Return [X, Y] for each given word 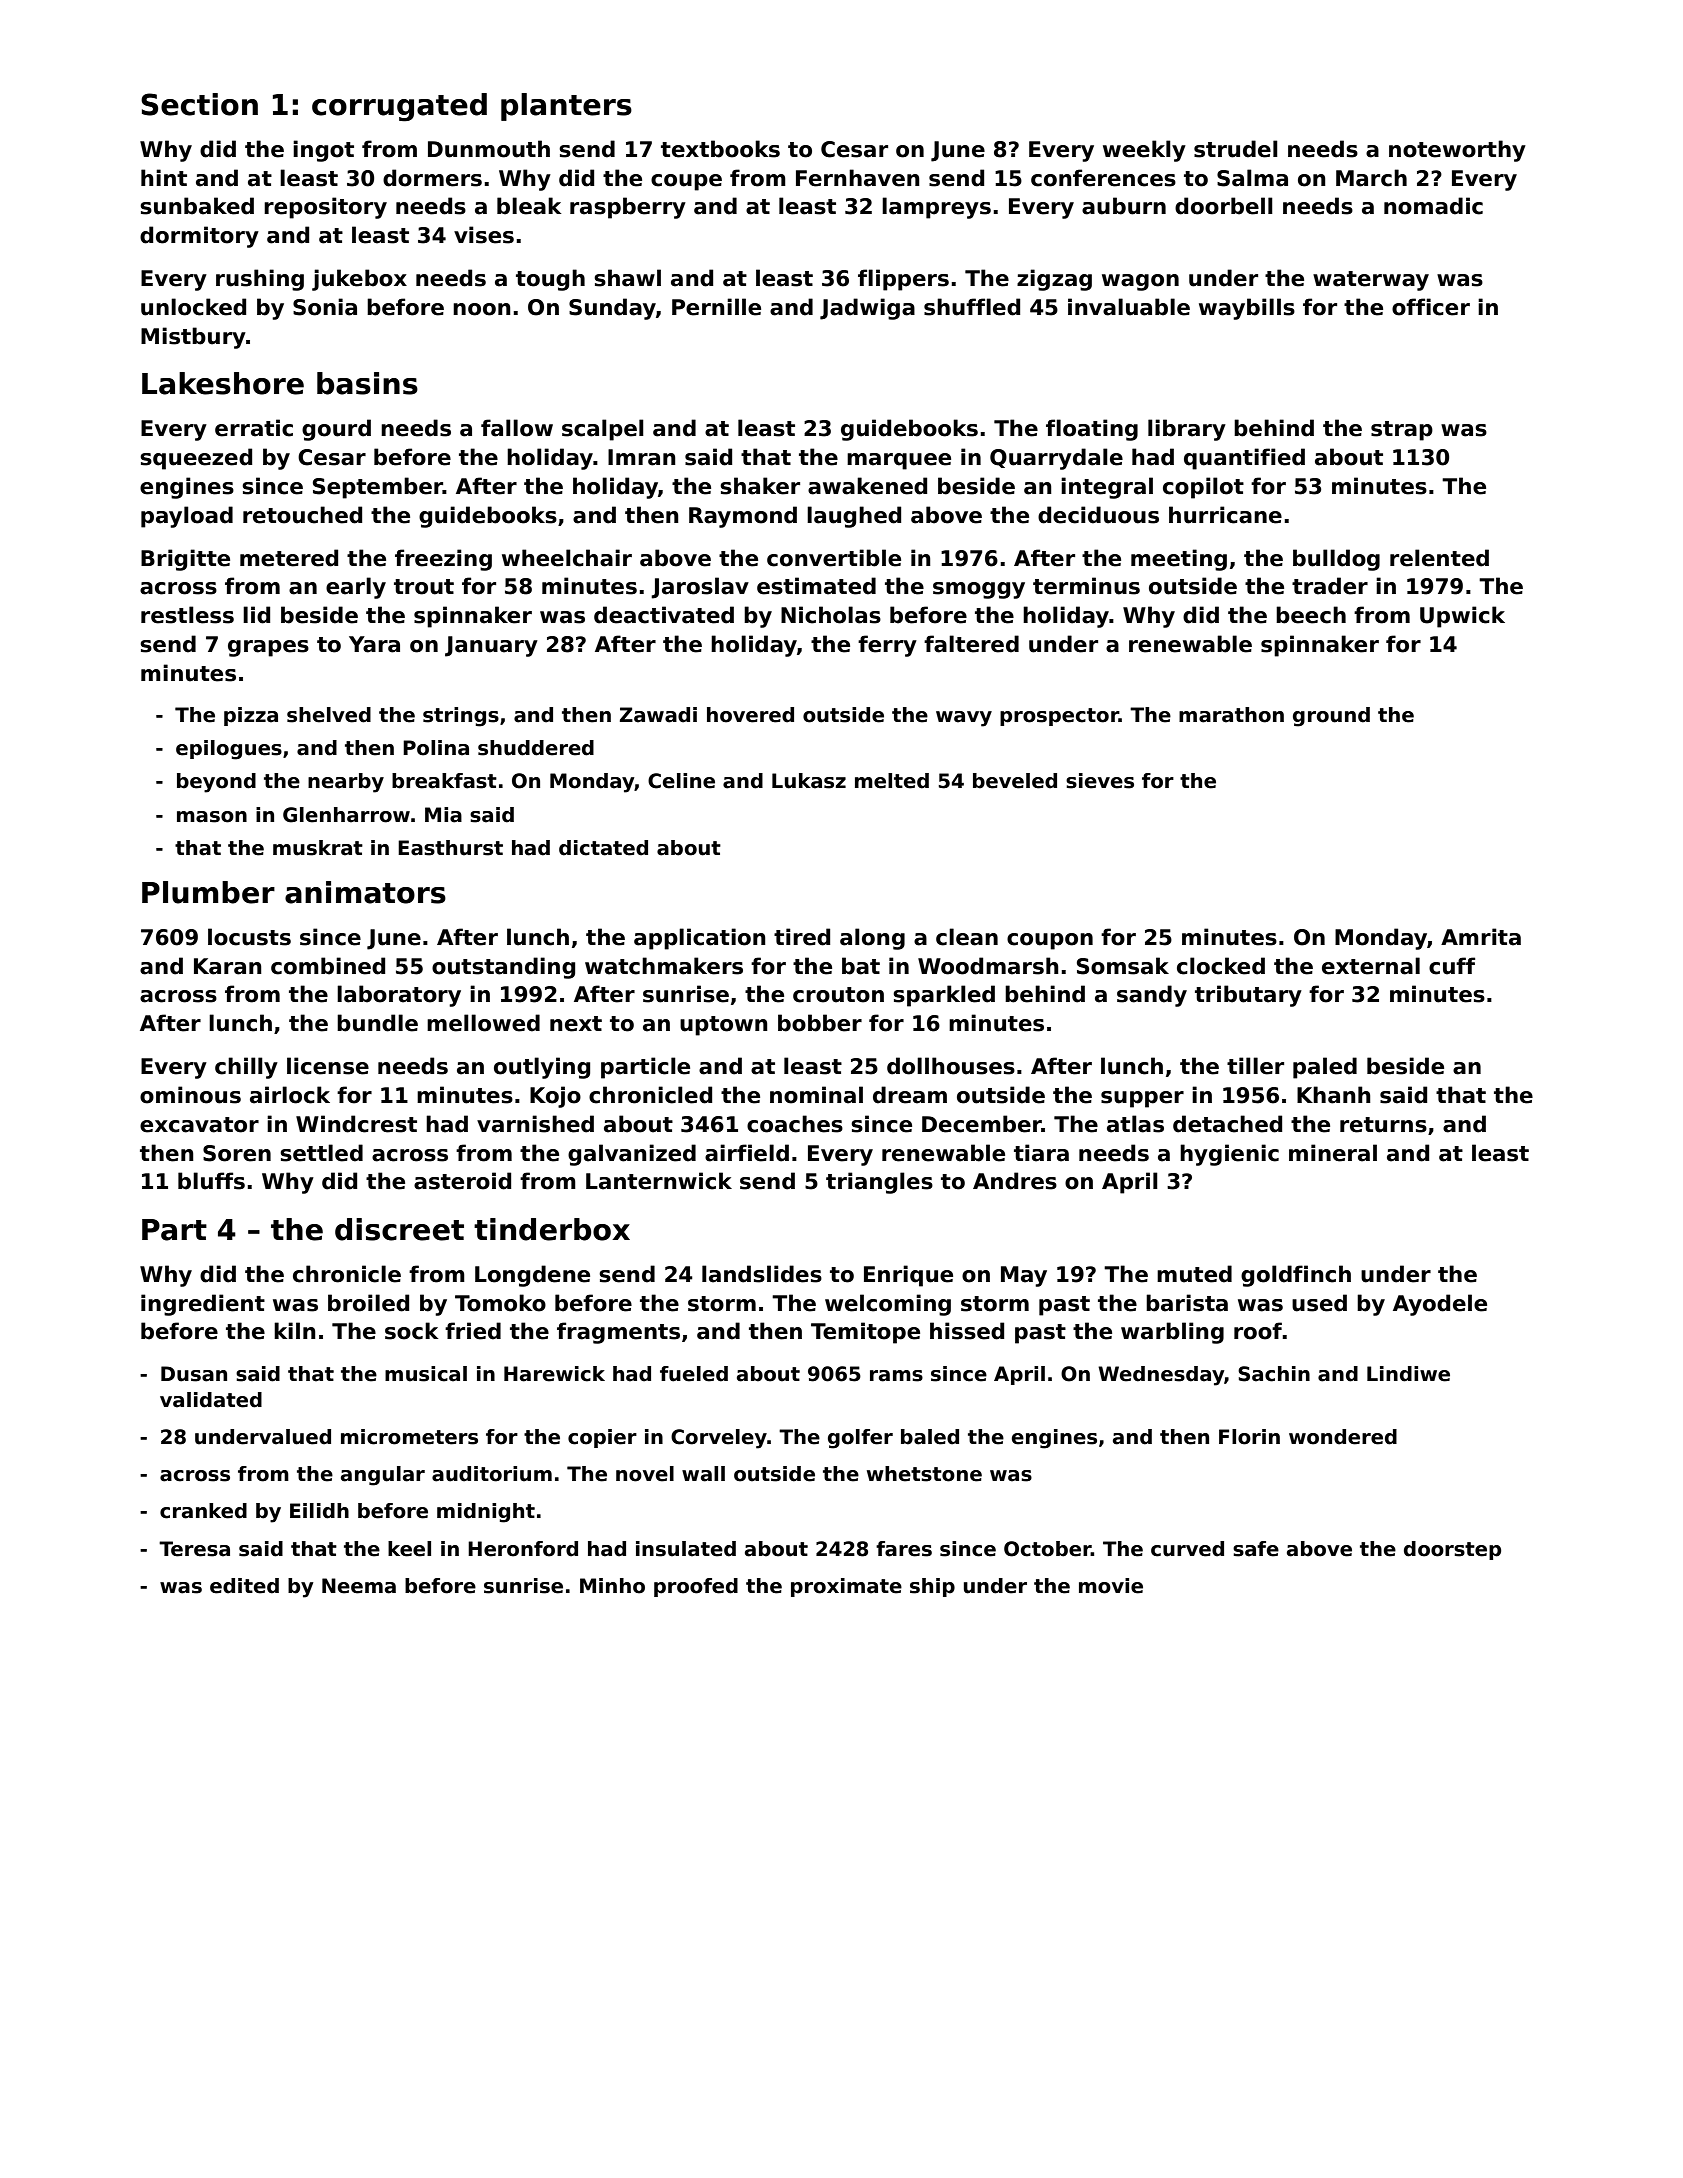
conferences [1103, 178]
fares [904, 1549]
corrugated [399, 107]
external [1371, 966]
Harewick [554, 1374]
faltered [971, 644]
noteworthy [1457, 151]
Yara [374, 644]
